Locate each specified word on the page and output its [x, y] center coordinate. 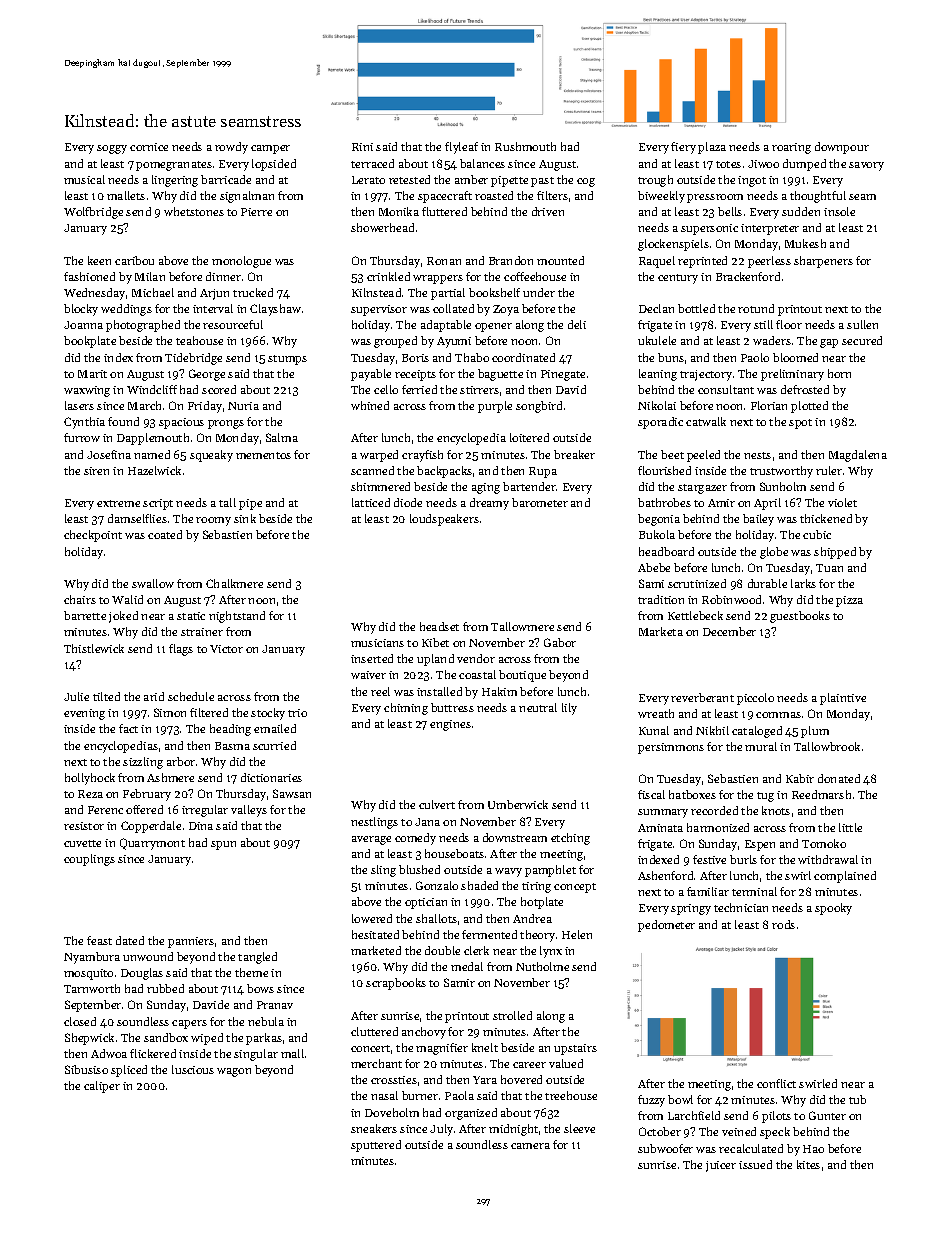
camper [270, 149]
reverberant [702, 697]
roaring [791, 148]
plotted [809, 407]
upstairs [575, 1049]
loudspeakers [444, 520]
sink [245, 518]
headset [439, 626]
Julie [76, 696]
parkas [264, 1039]
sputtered [376, 1146]
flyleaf [461, 148]
